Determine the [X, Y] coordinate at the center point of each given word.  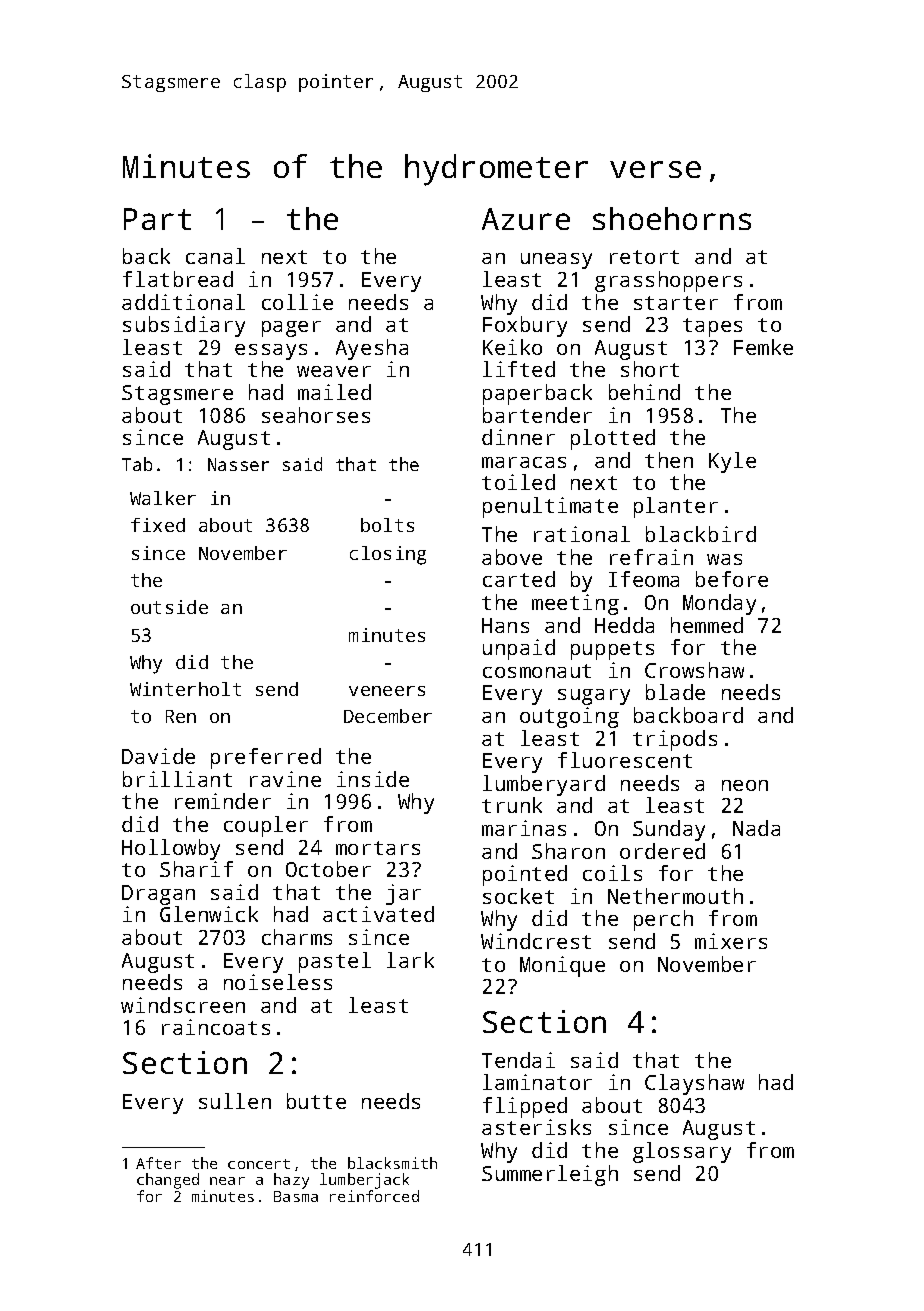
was [724, 559]
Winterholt [185, 689]
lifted [519, 369]
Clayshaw [694, 1084]
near [227, 1181]
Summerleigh [550, 1175]
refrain [651, 557]
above [512, 557]
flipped [525, 1107]
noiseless [278, 982]
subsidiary [184, 326]
